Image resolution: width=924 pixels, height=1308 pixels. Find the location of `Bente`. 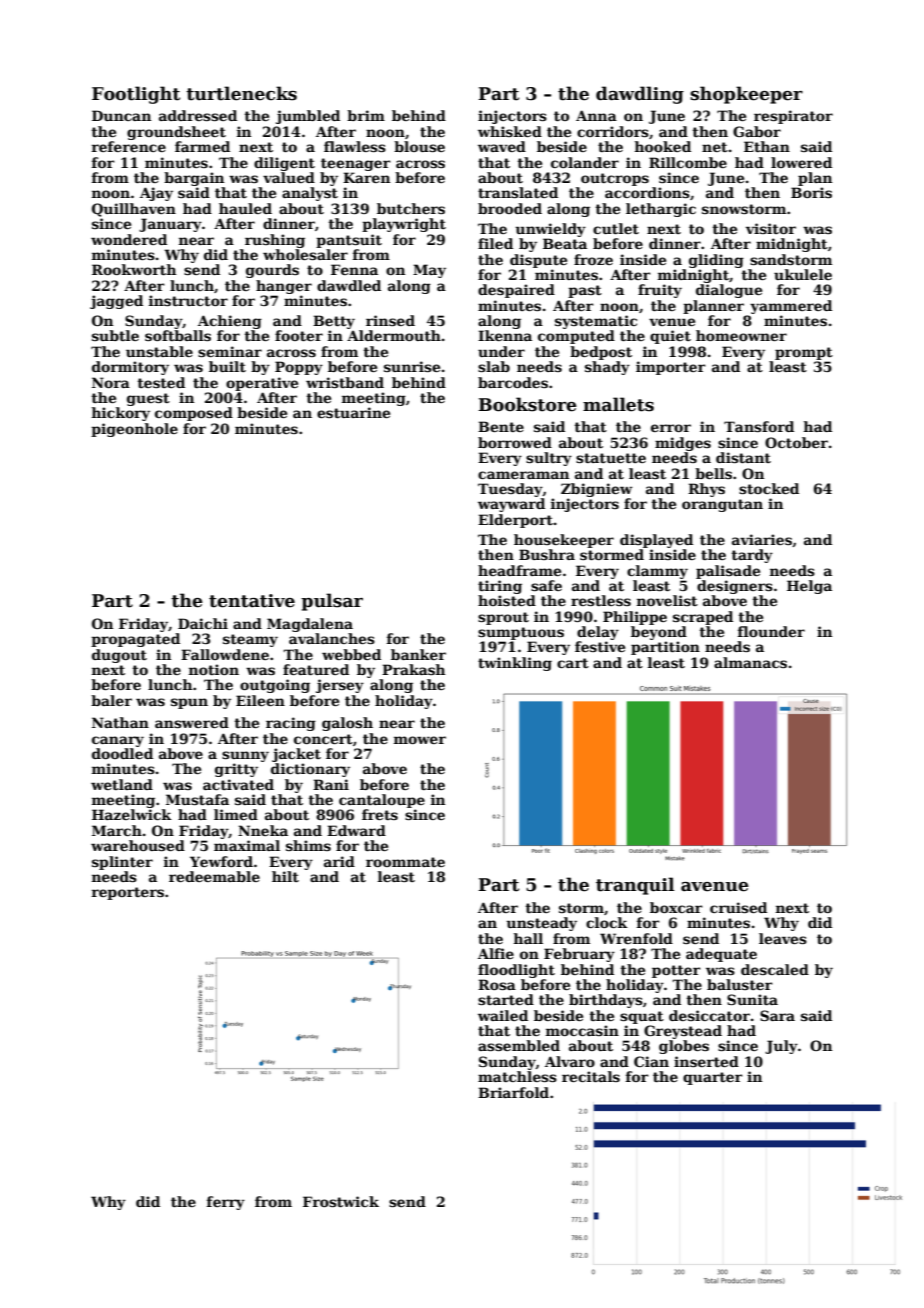

Bente is located at coordinates (501, 426).
